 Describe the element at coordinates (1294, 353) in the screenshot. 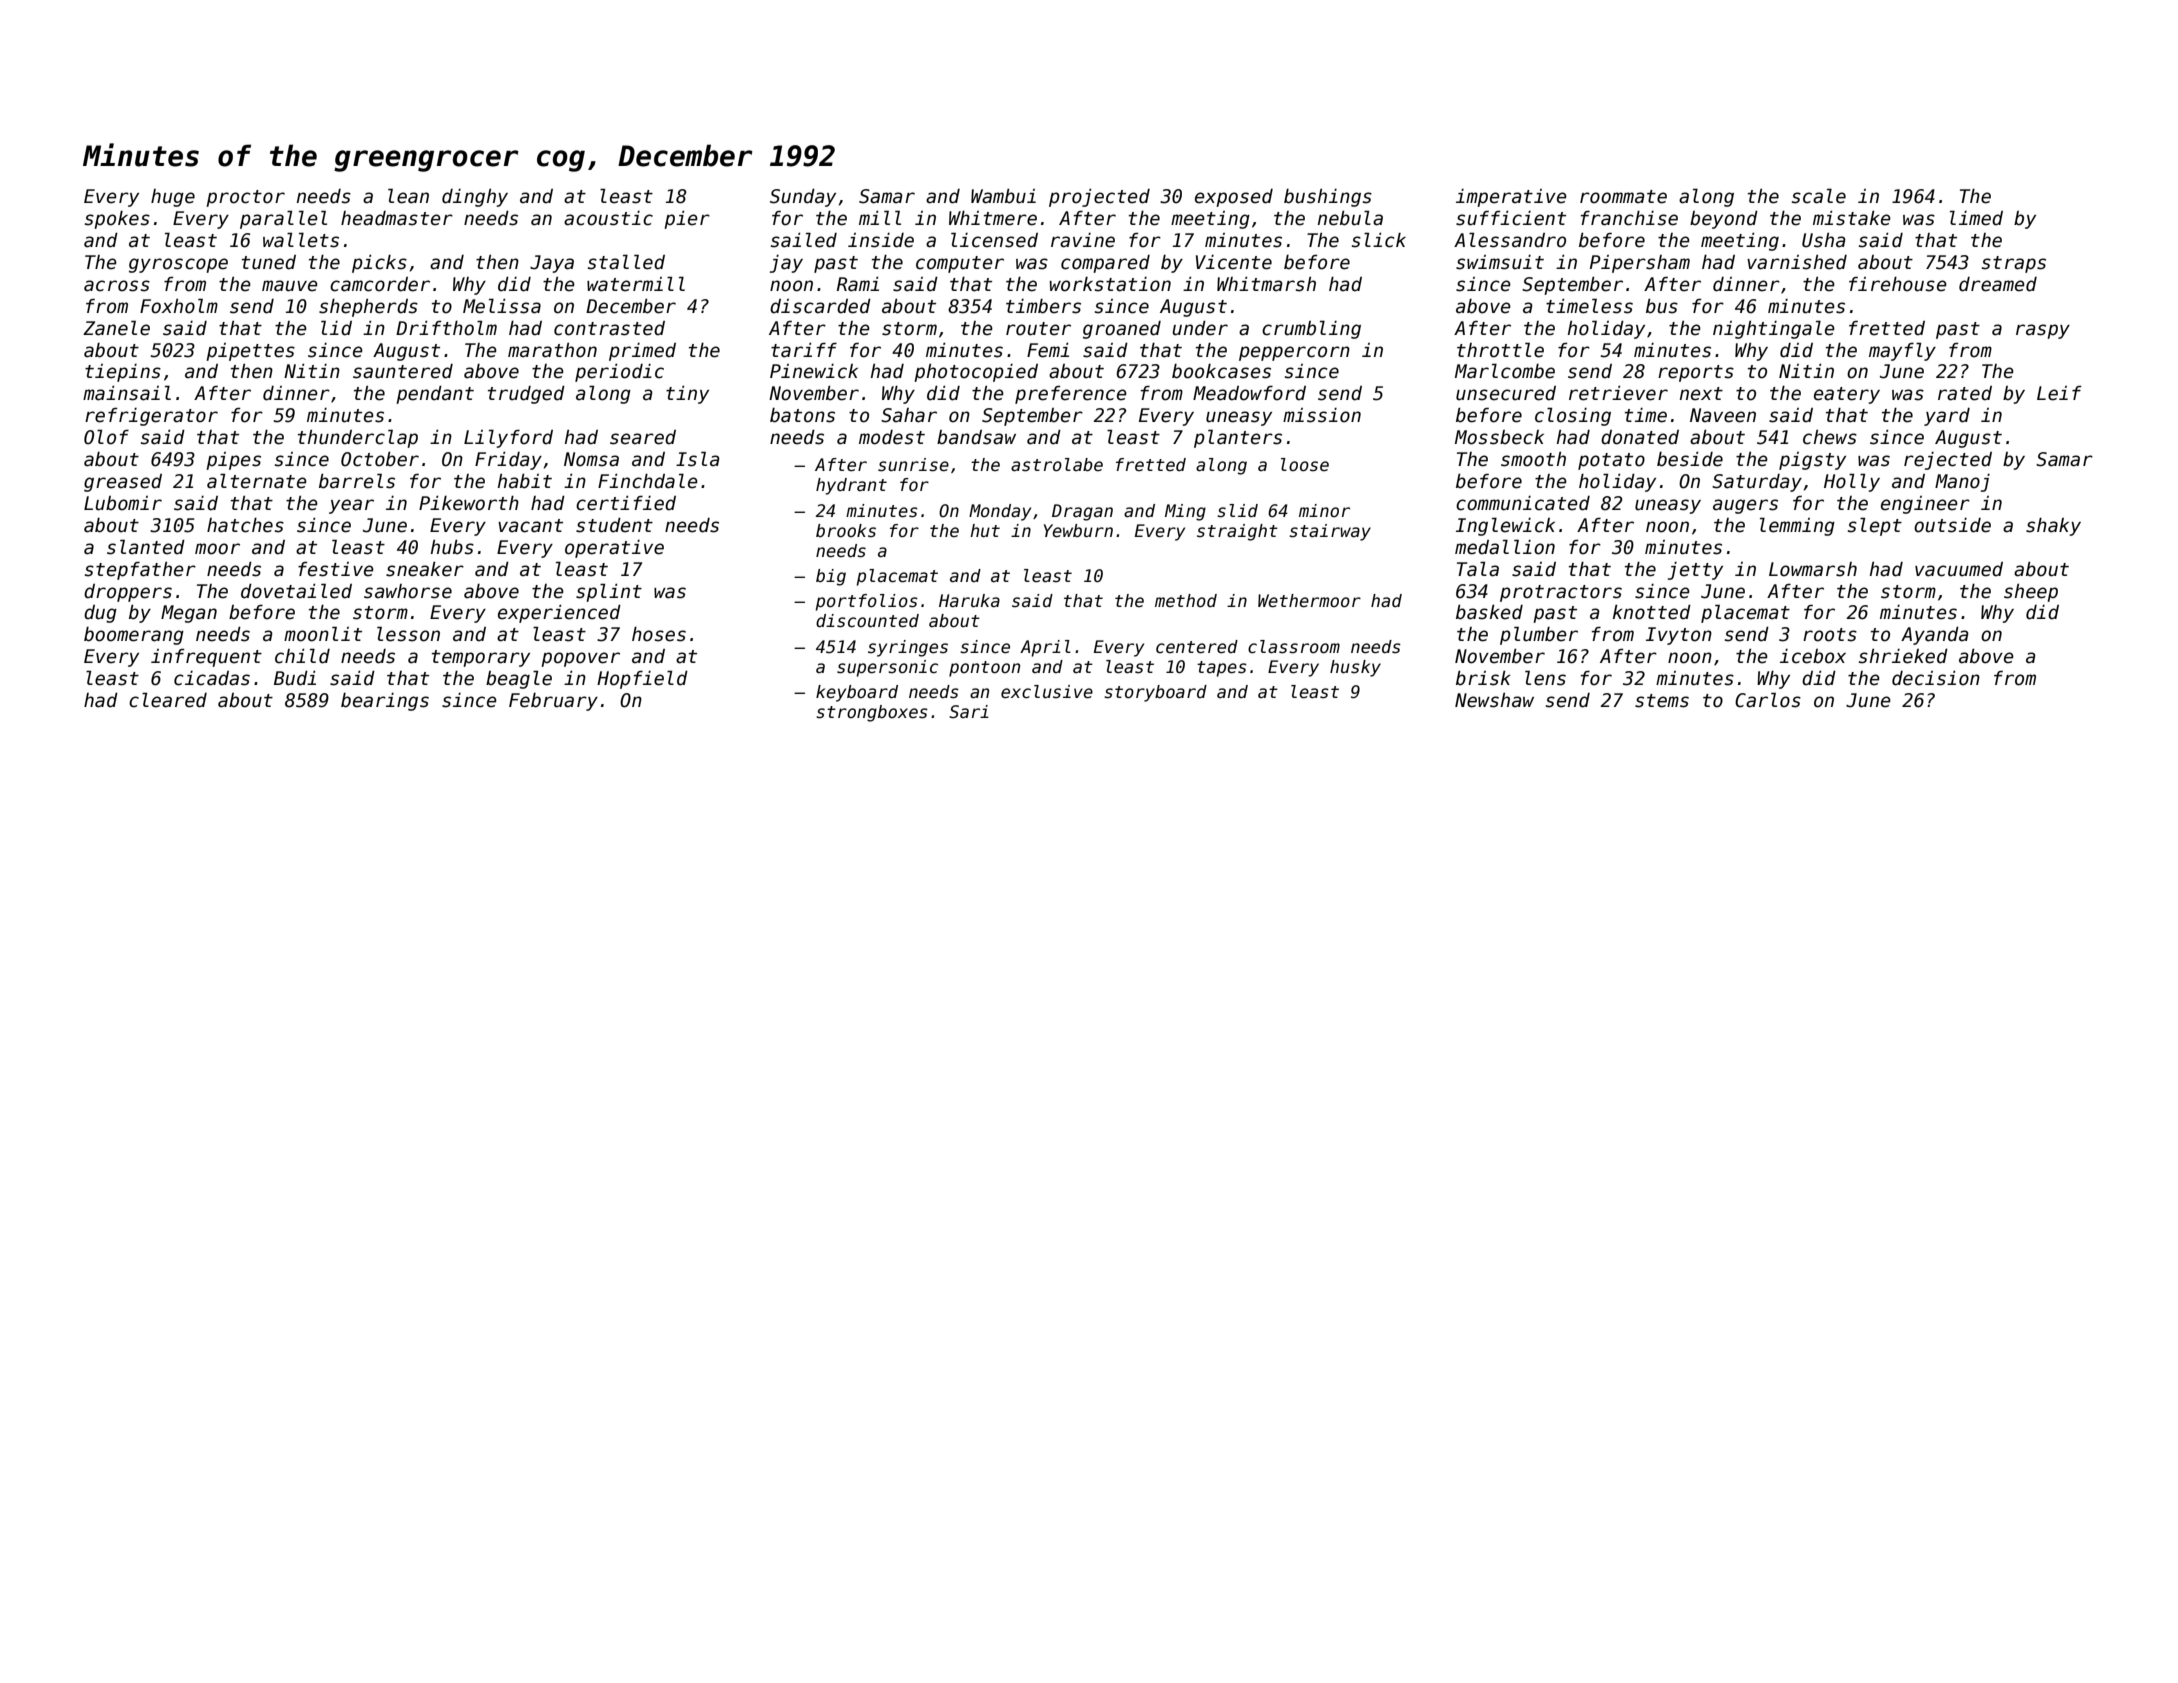

I see `peppercorn` at that location.
